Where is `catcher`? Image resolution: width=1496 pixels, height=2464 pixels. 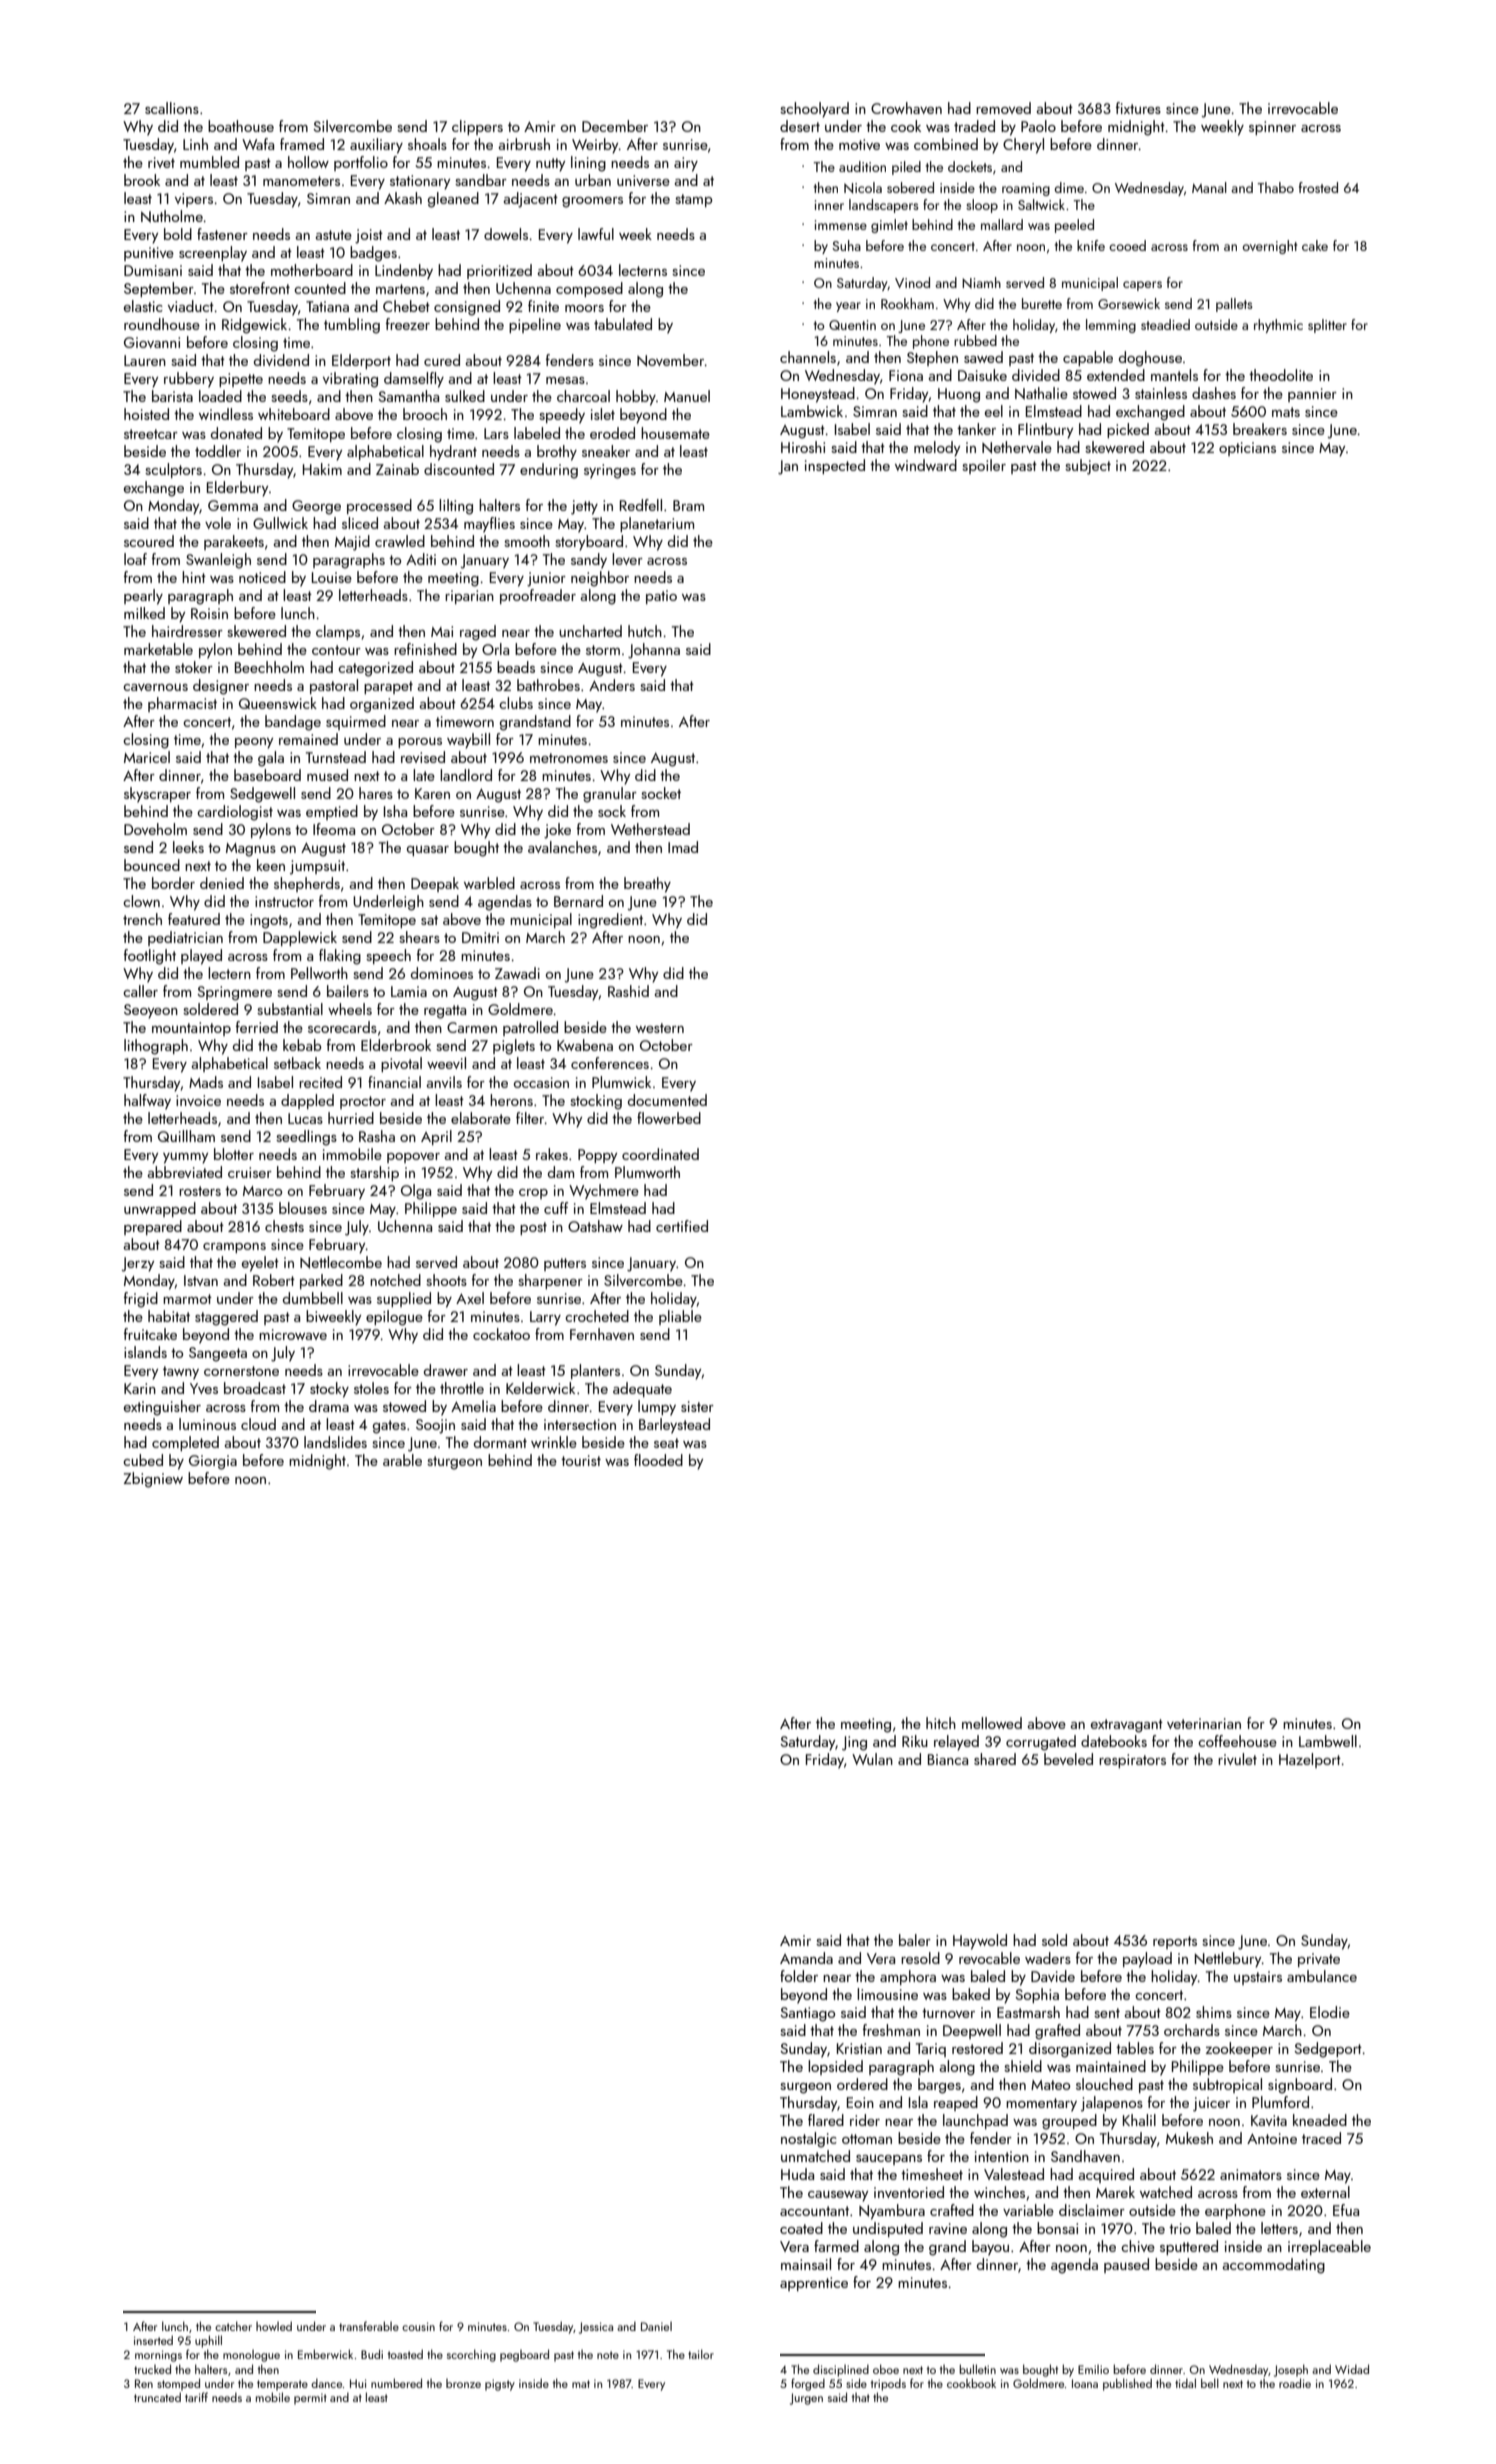
catcher is located at coordinates (233, 2326).
